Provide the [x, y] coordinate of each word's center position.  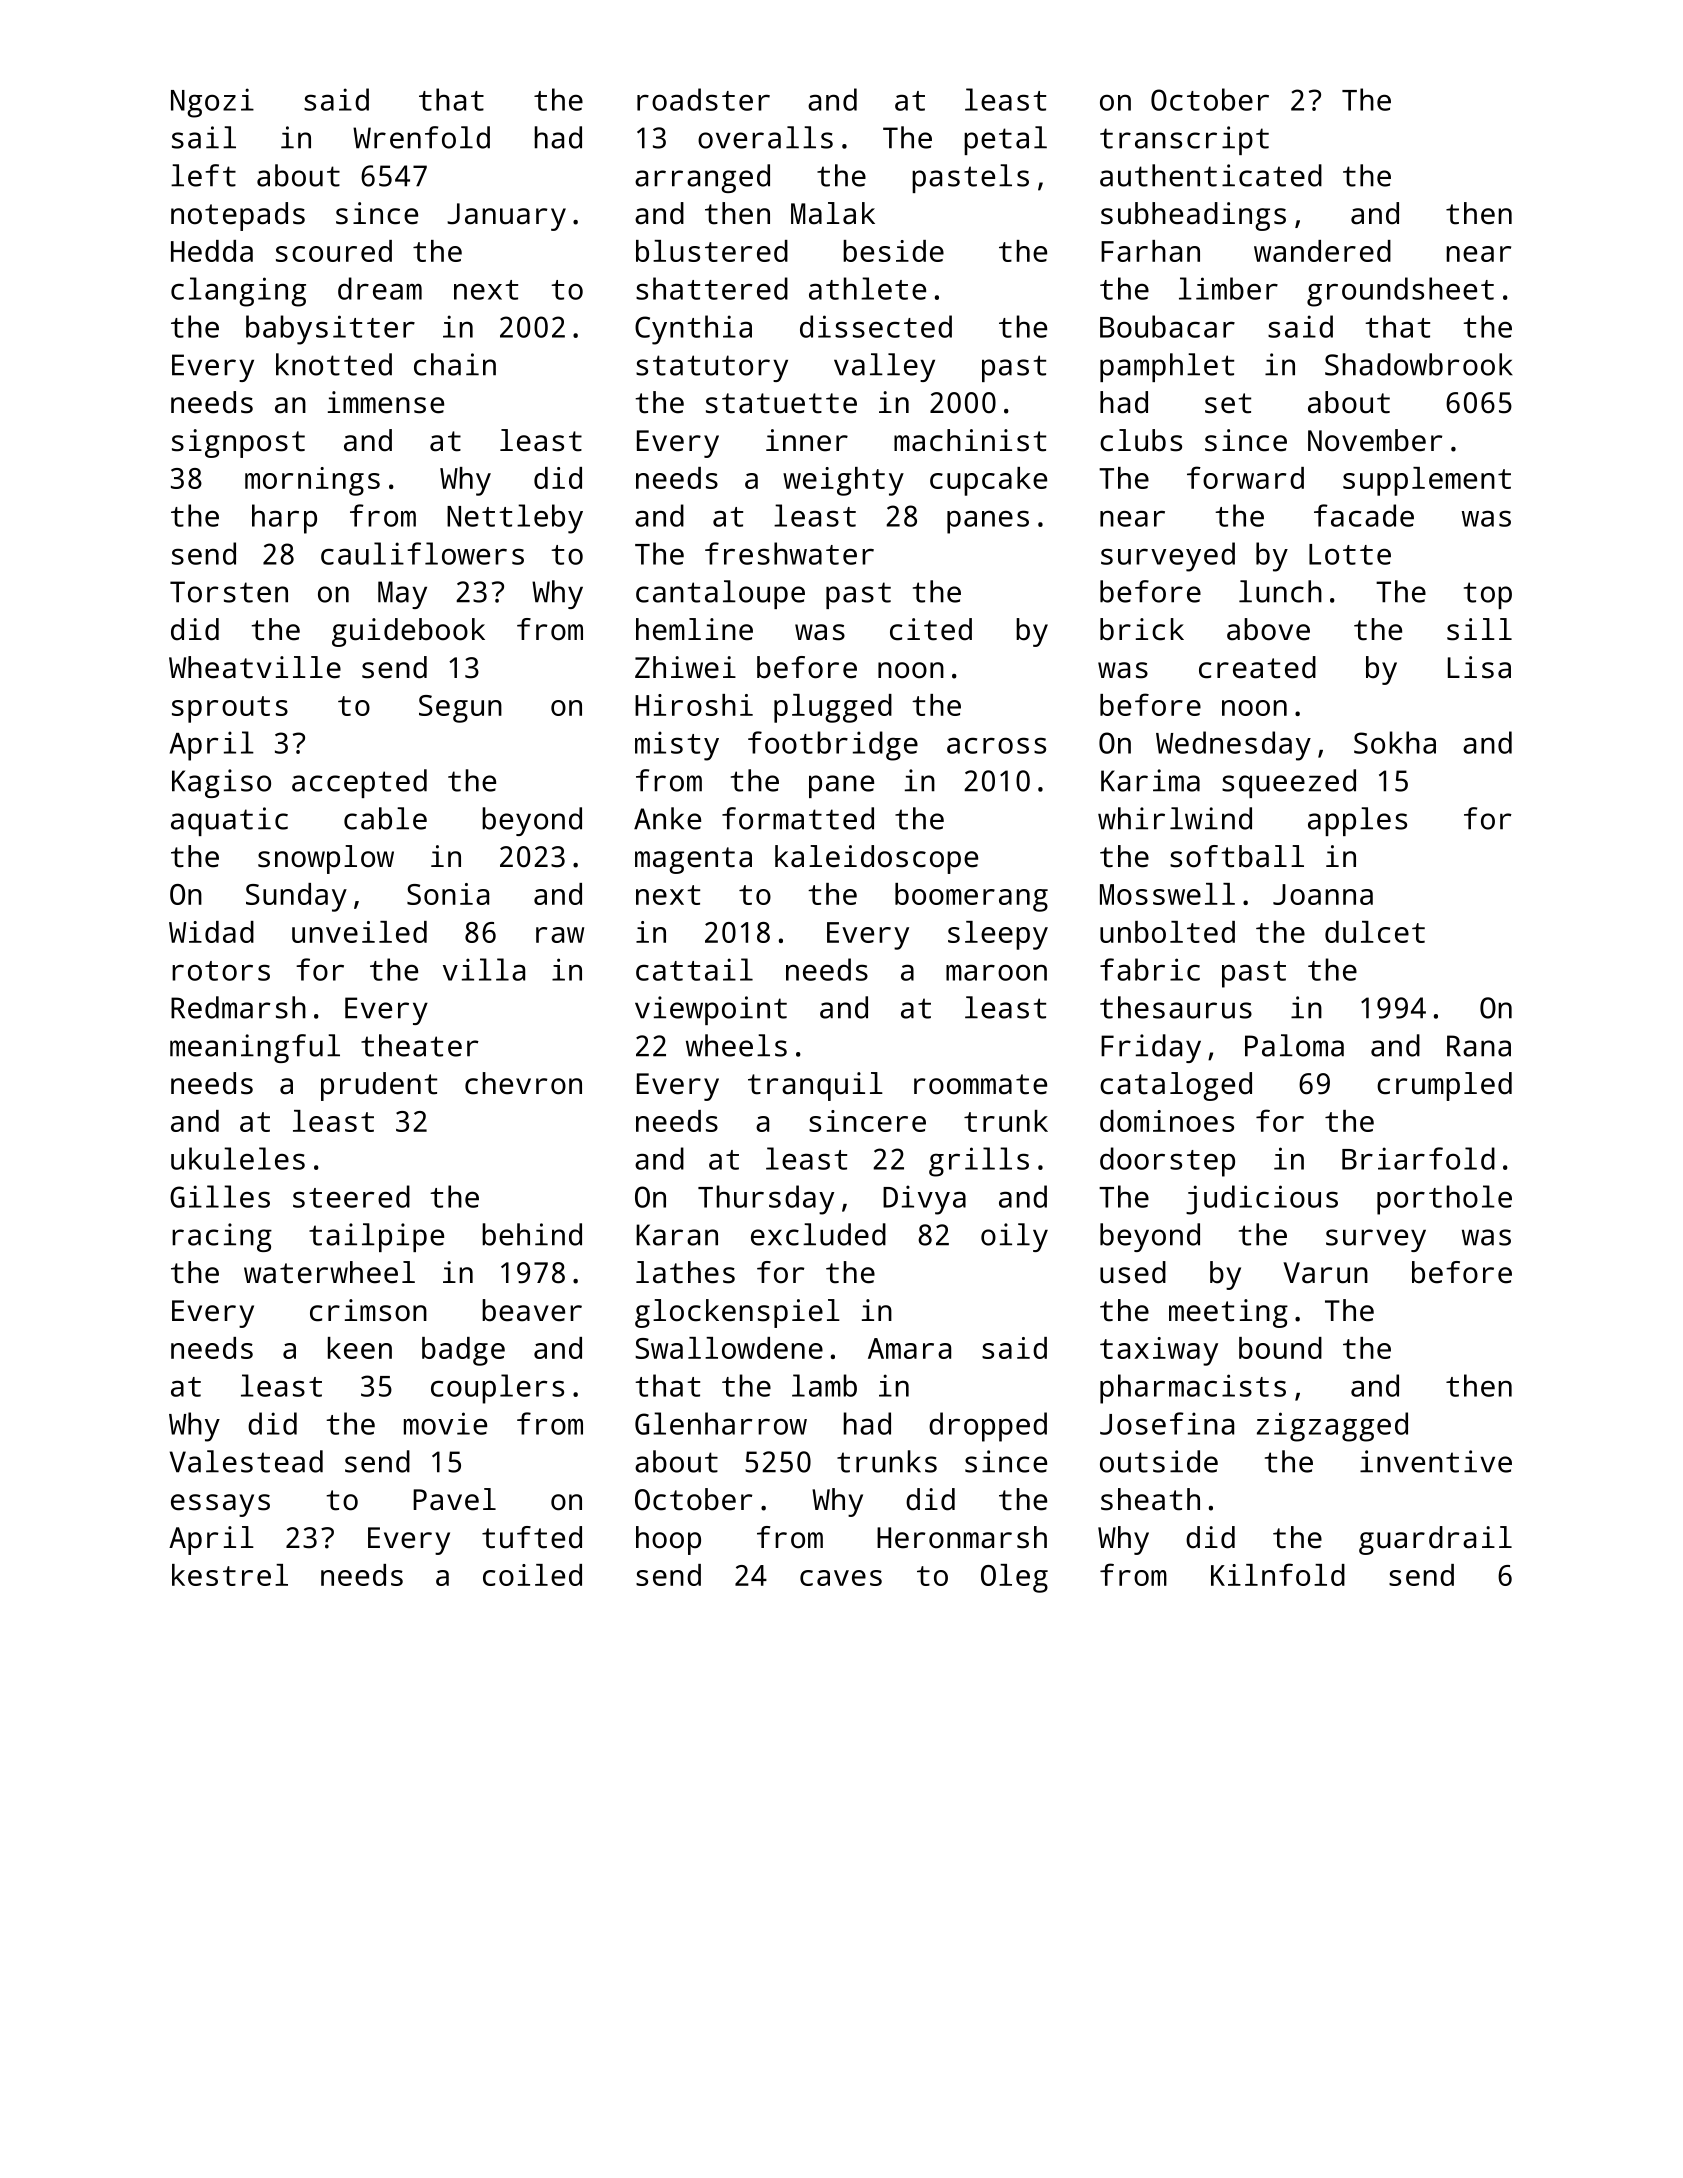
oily [1014, 1237]
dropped [988, 1427]
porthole [1444, 1200]
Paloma [1294, 1045]
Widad [211, 932]
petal [1005, 140]
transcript [1184, 140]
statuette [781, 403]
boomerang [971, 897]
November [1375, 440]
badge [463, 1351]
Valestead [246, 1461]
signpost [238, 443]
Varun [1325, 1273]
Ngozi [212, 103]
